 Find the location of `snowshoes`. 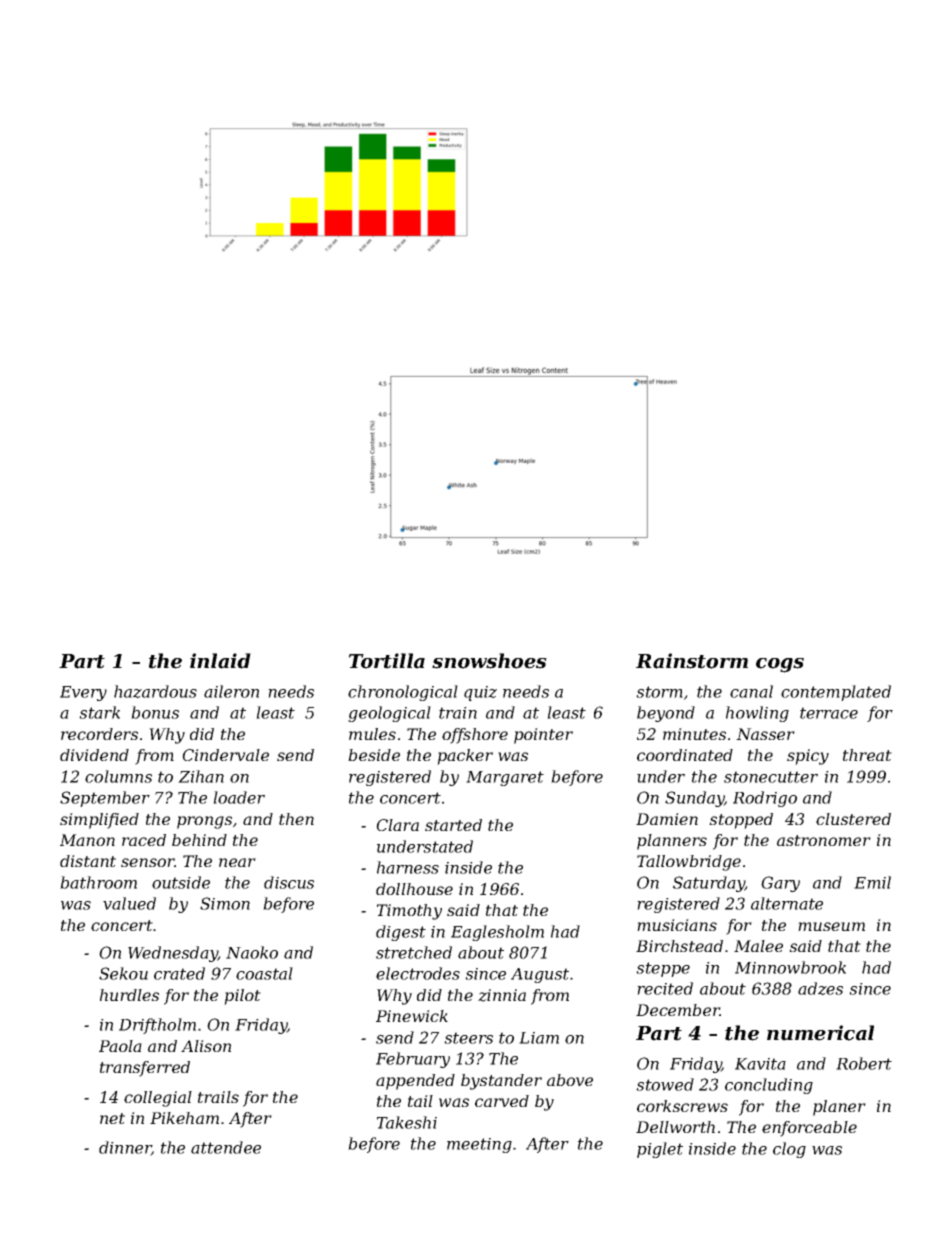

snowshoes is located at coordinates (489, 661).
